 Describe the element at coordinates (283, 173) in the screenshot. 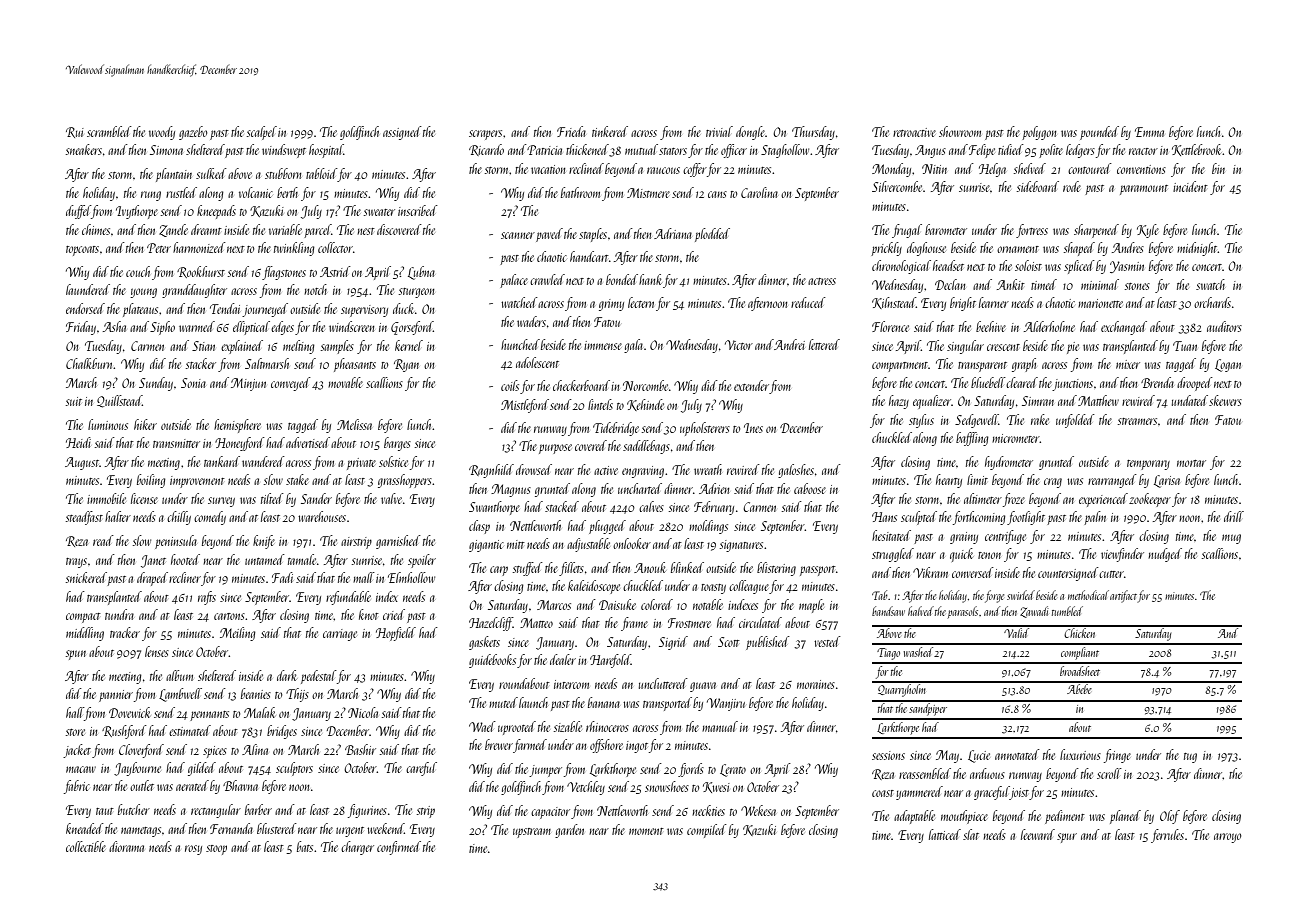

I see `stubborn` at that location.
